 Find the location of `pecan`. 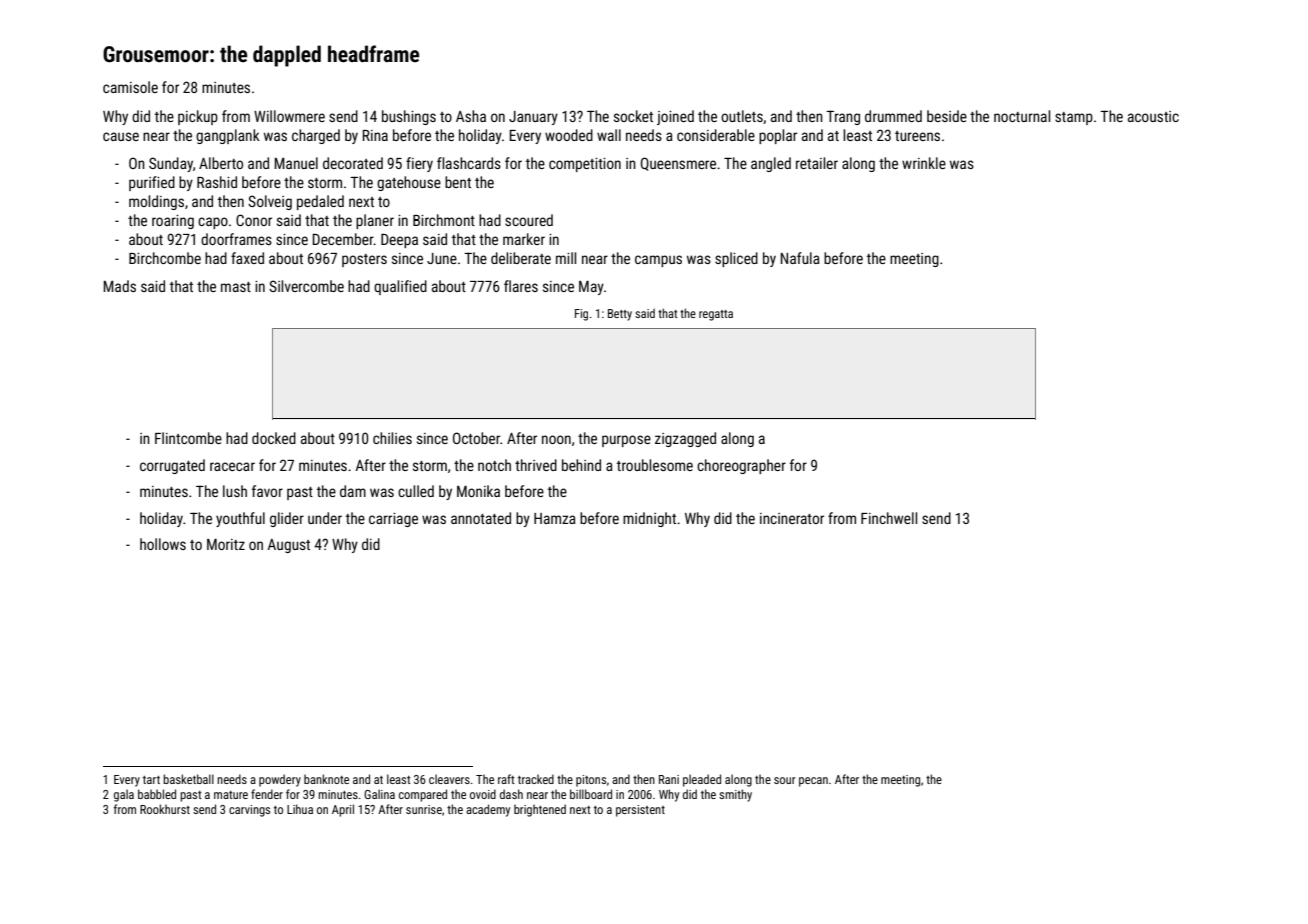

pecan is located at coordinates (813, 782).
